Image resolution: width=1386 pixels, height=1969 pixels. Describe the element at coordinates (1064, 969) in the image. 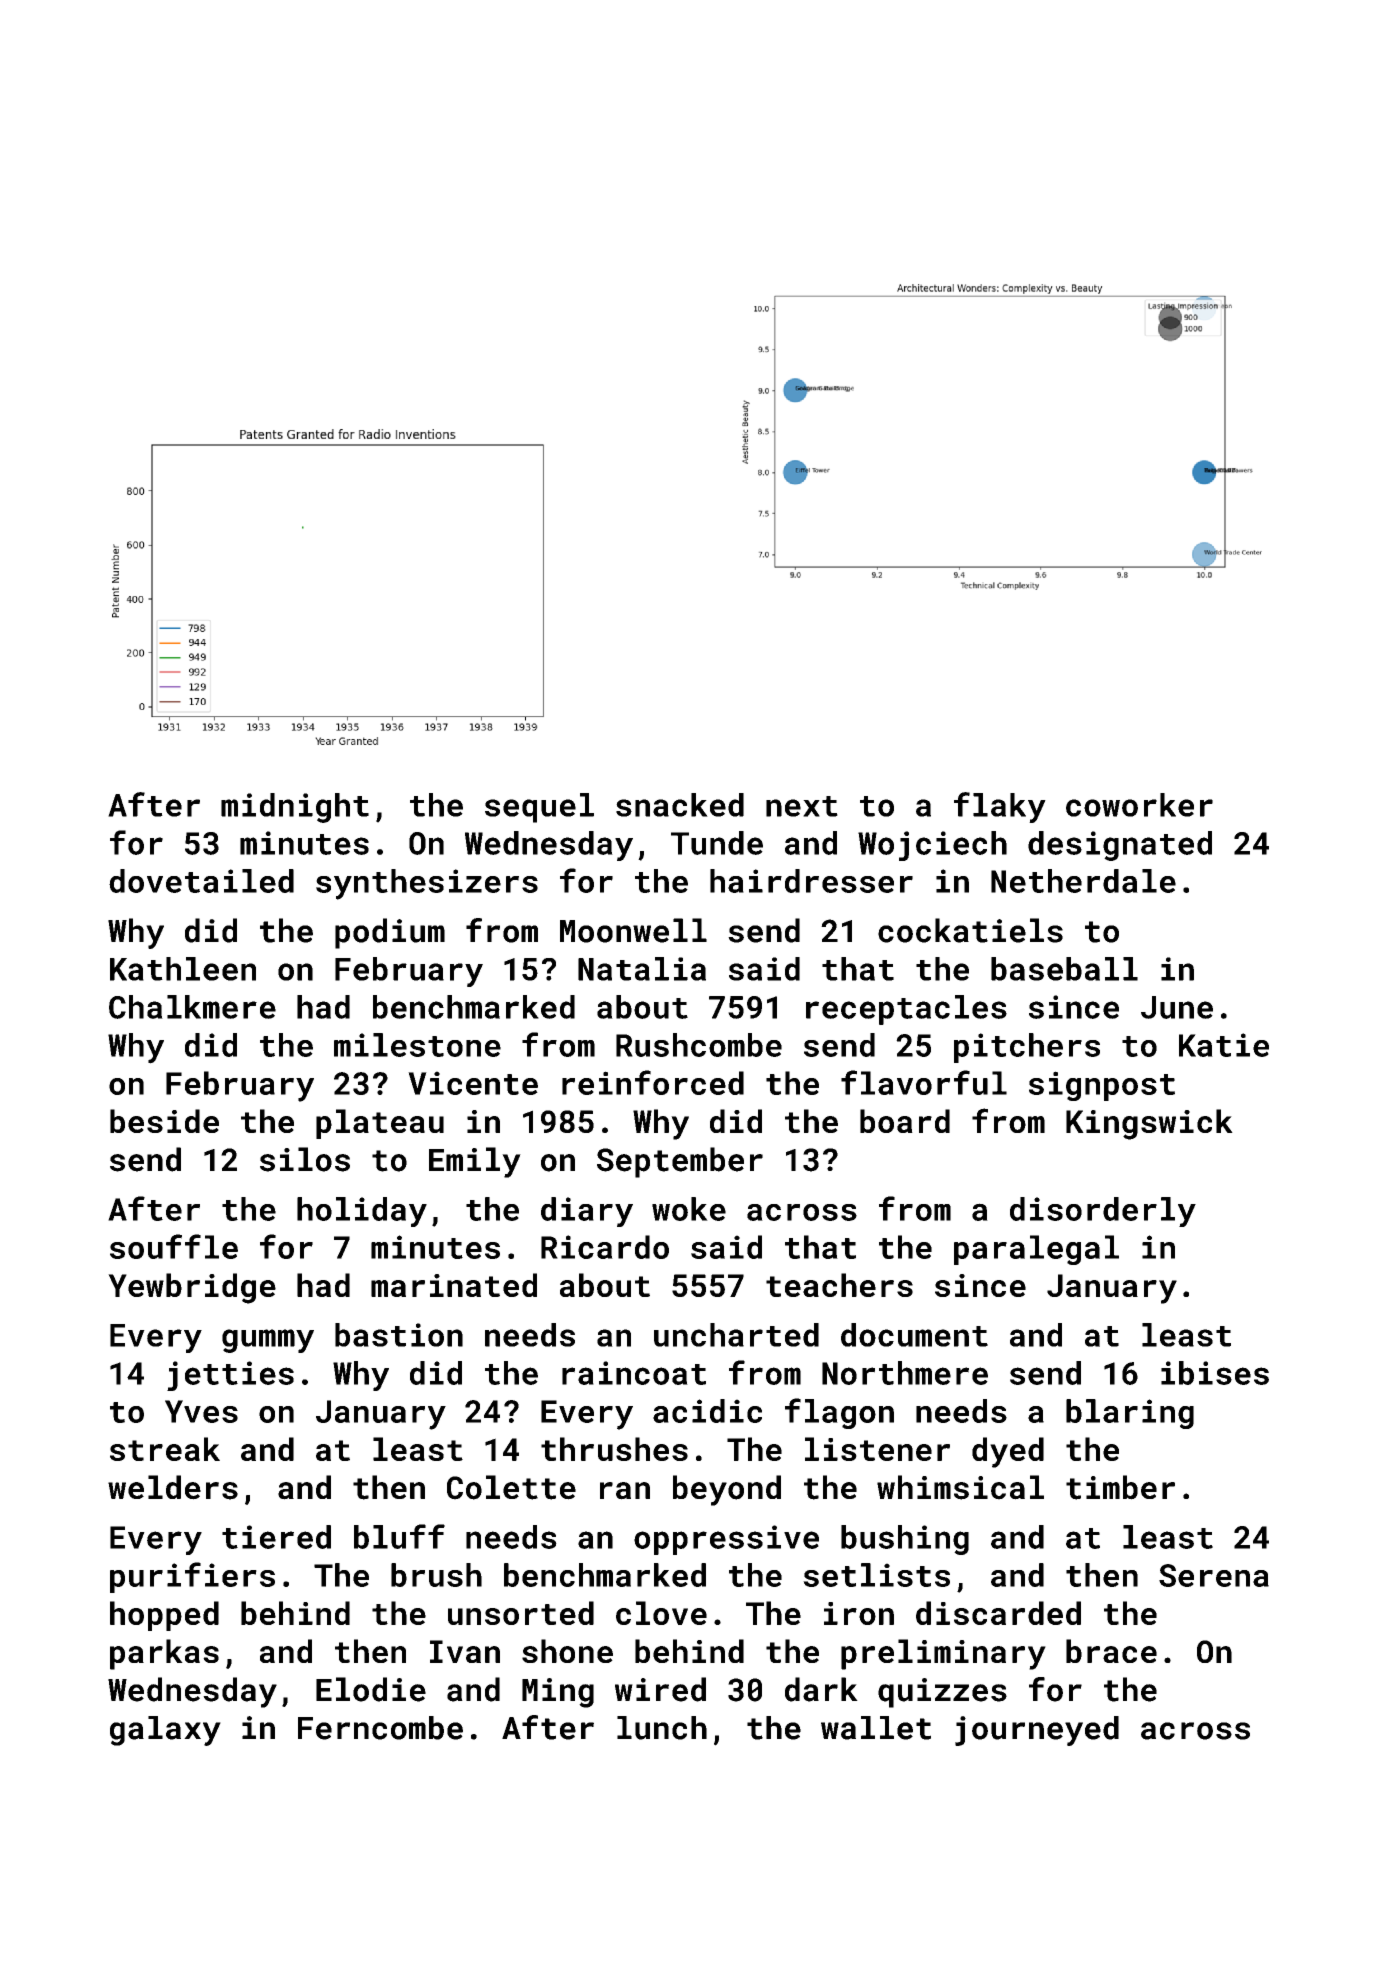

I see `baseball` at that location.
